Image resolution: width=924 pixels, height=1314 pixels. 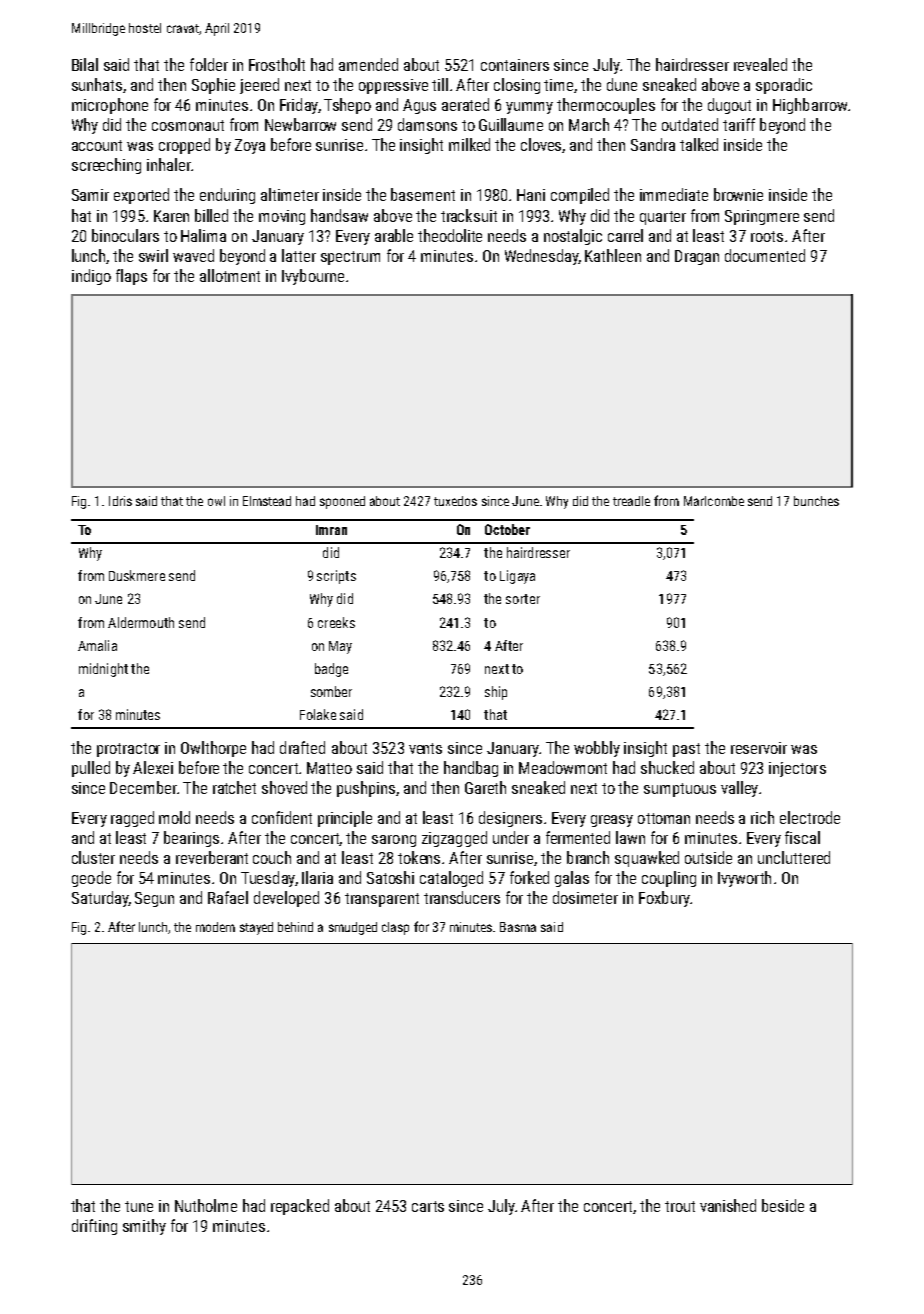 What do you see at coordinates (541, 257) in the screenshot?
I see `Wednesday` at bounding box center [541, 257].
